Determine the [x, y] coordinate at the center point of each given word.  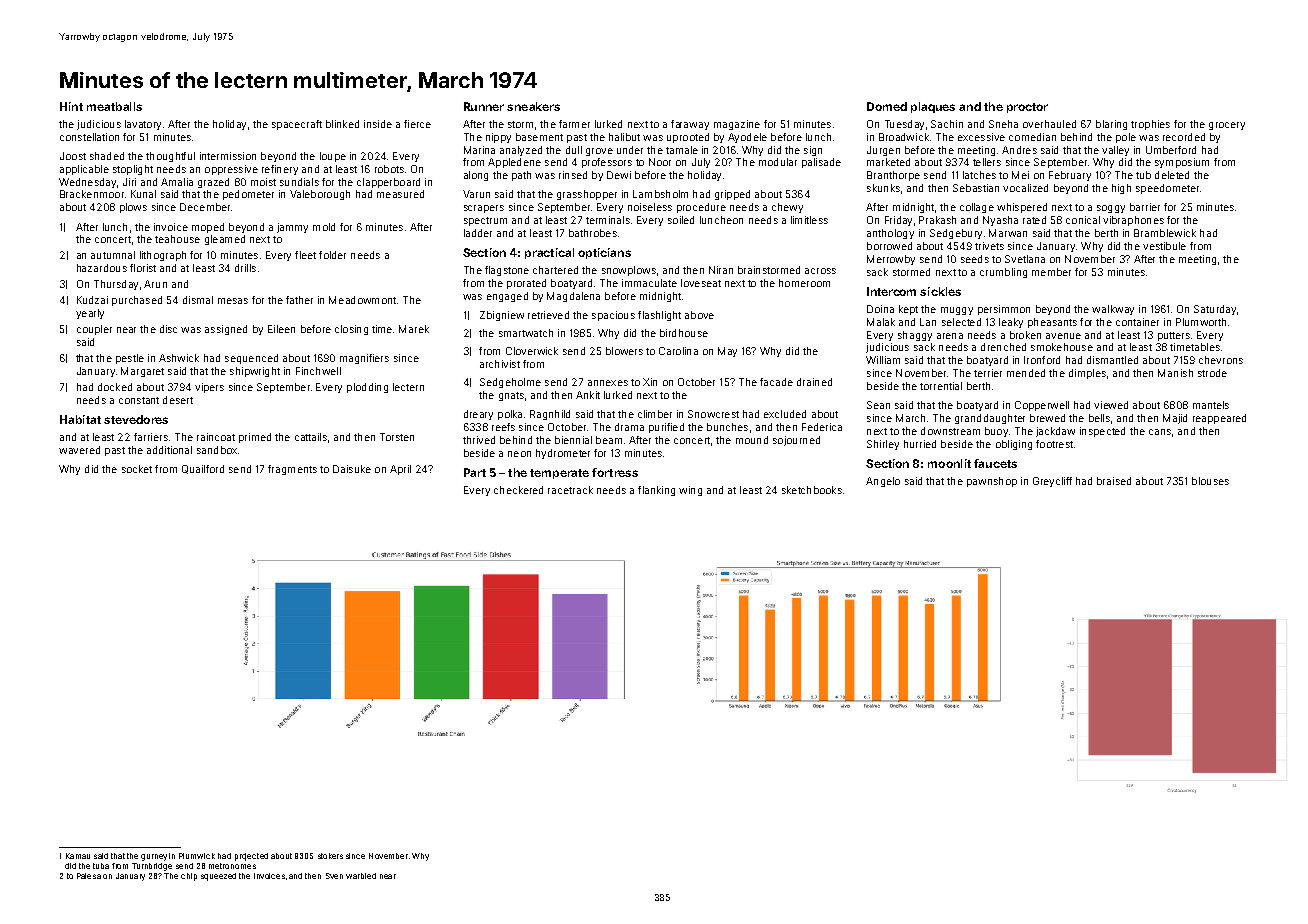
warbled [361, 876]
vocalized [1025, 188]
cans [1160, 432]
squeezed [218, 877]
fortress [615, 472]
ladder [478, 233]
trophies [1150, 125]
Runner [484, 106]
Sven [334, 876]
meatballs [114, 106]
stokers [330, 856]
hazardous [102, 268]
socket [137, 469]
